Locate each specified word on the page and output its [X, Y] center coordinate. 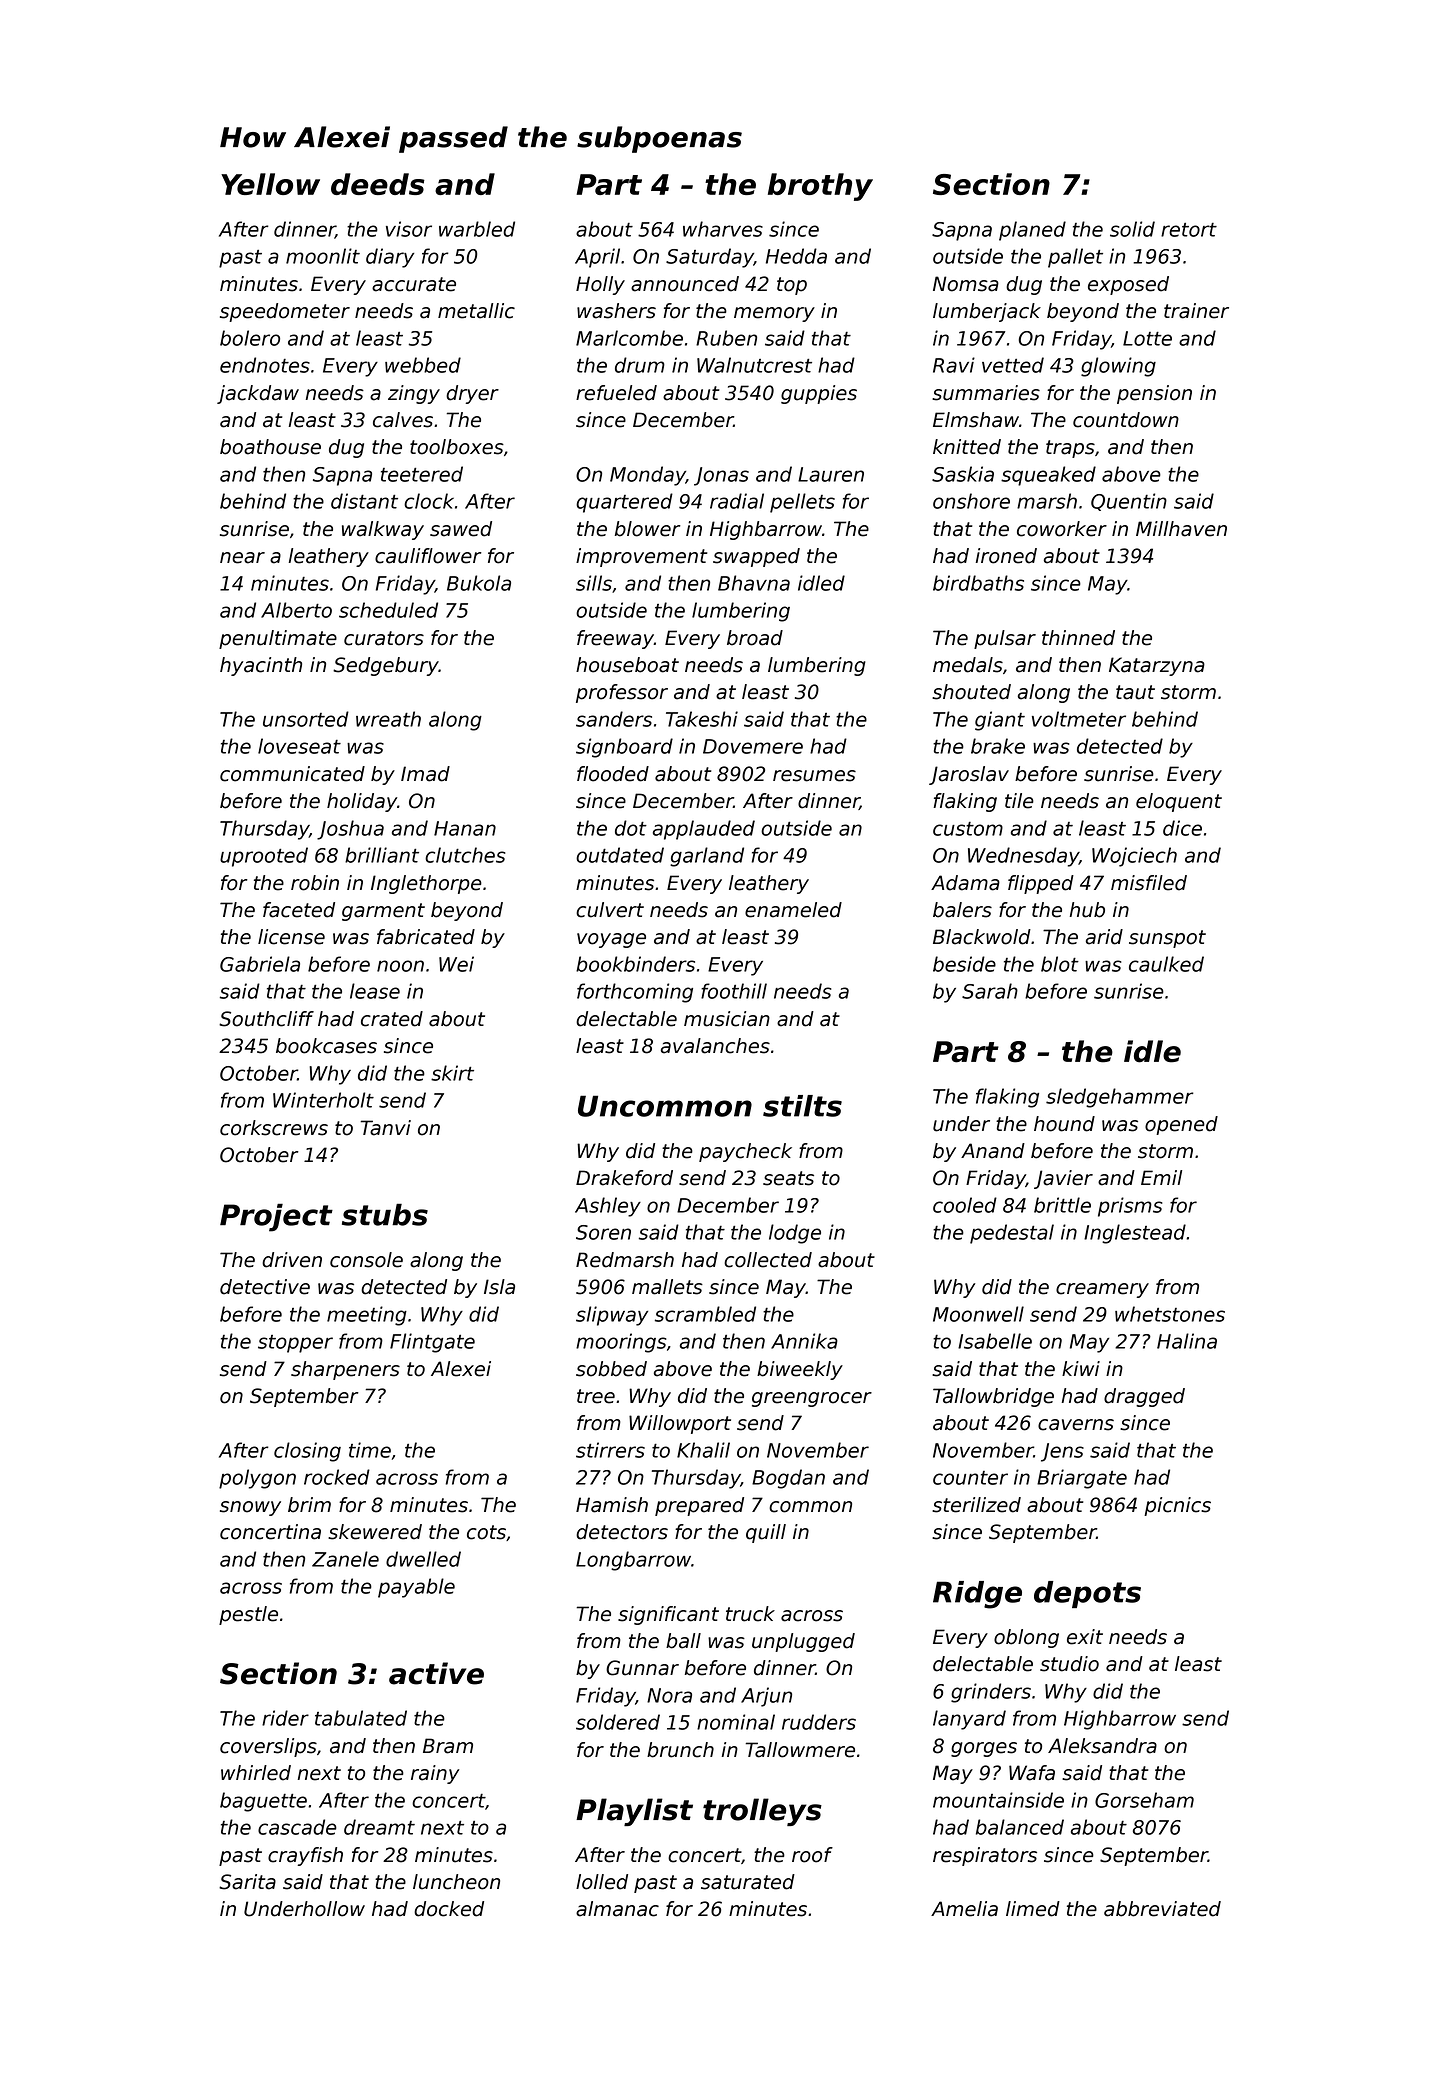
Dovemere [753, 746]
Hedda [796, 256]
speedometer [285, 312]
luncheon [456, 1882]
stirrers [610, 1450]
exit [1085, 1637]
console [366, 1260]
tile [1019, 801]
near [242, 558]
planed [1032, 231]
